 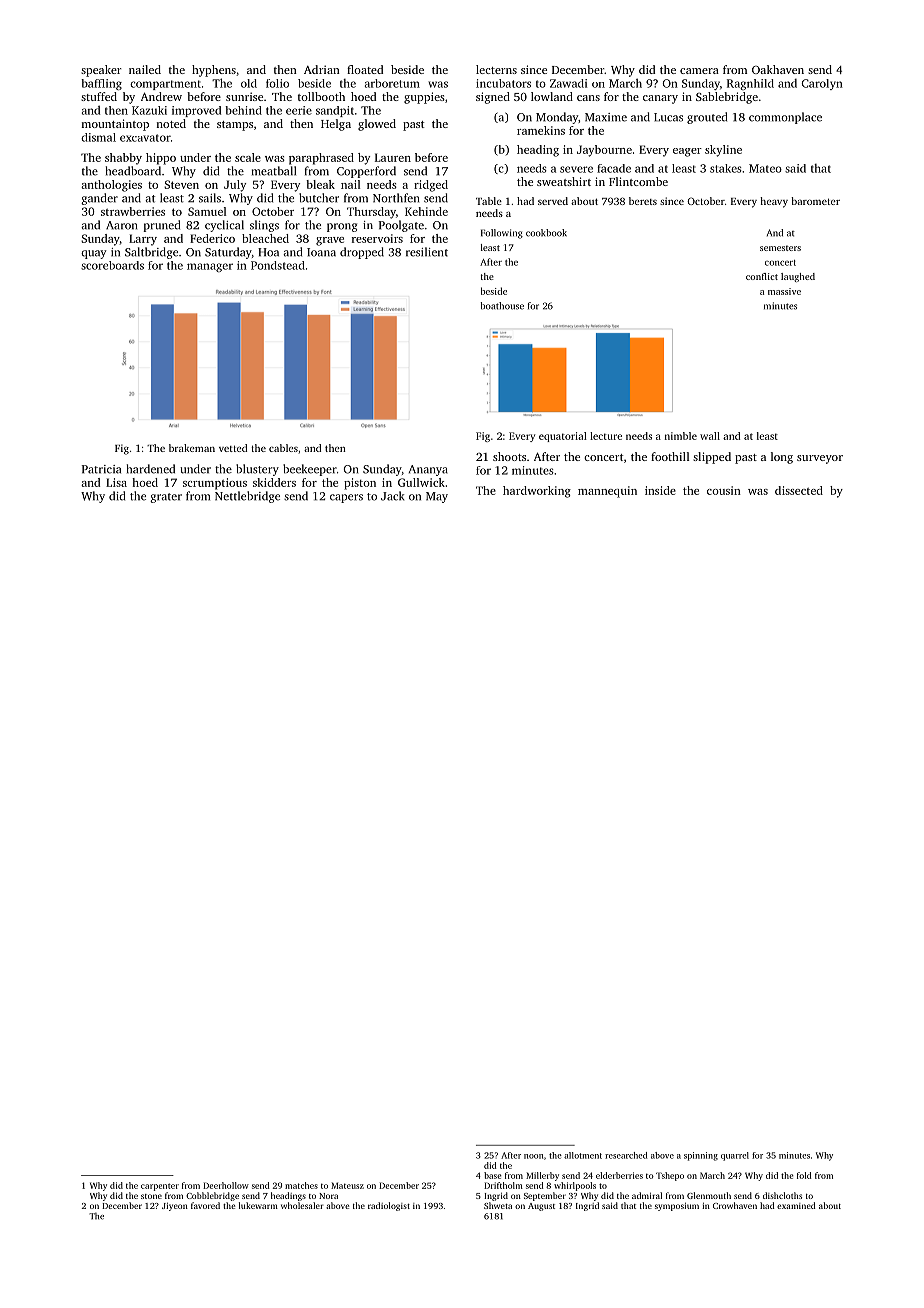 What do you see at coordinates (160, 1187) in the screenshot?
I see `carpenter` at bounding box center [160, 1187].
